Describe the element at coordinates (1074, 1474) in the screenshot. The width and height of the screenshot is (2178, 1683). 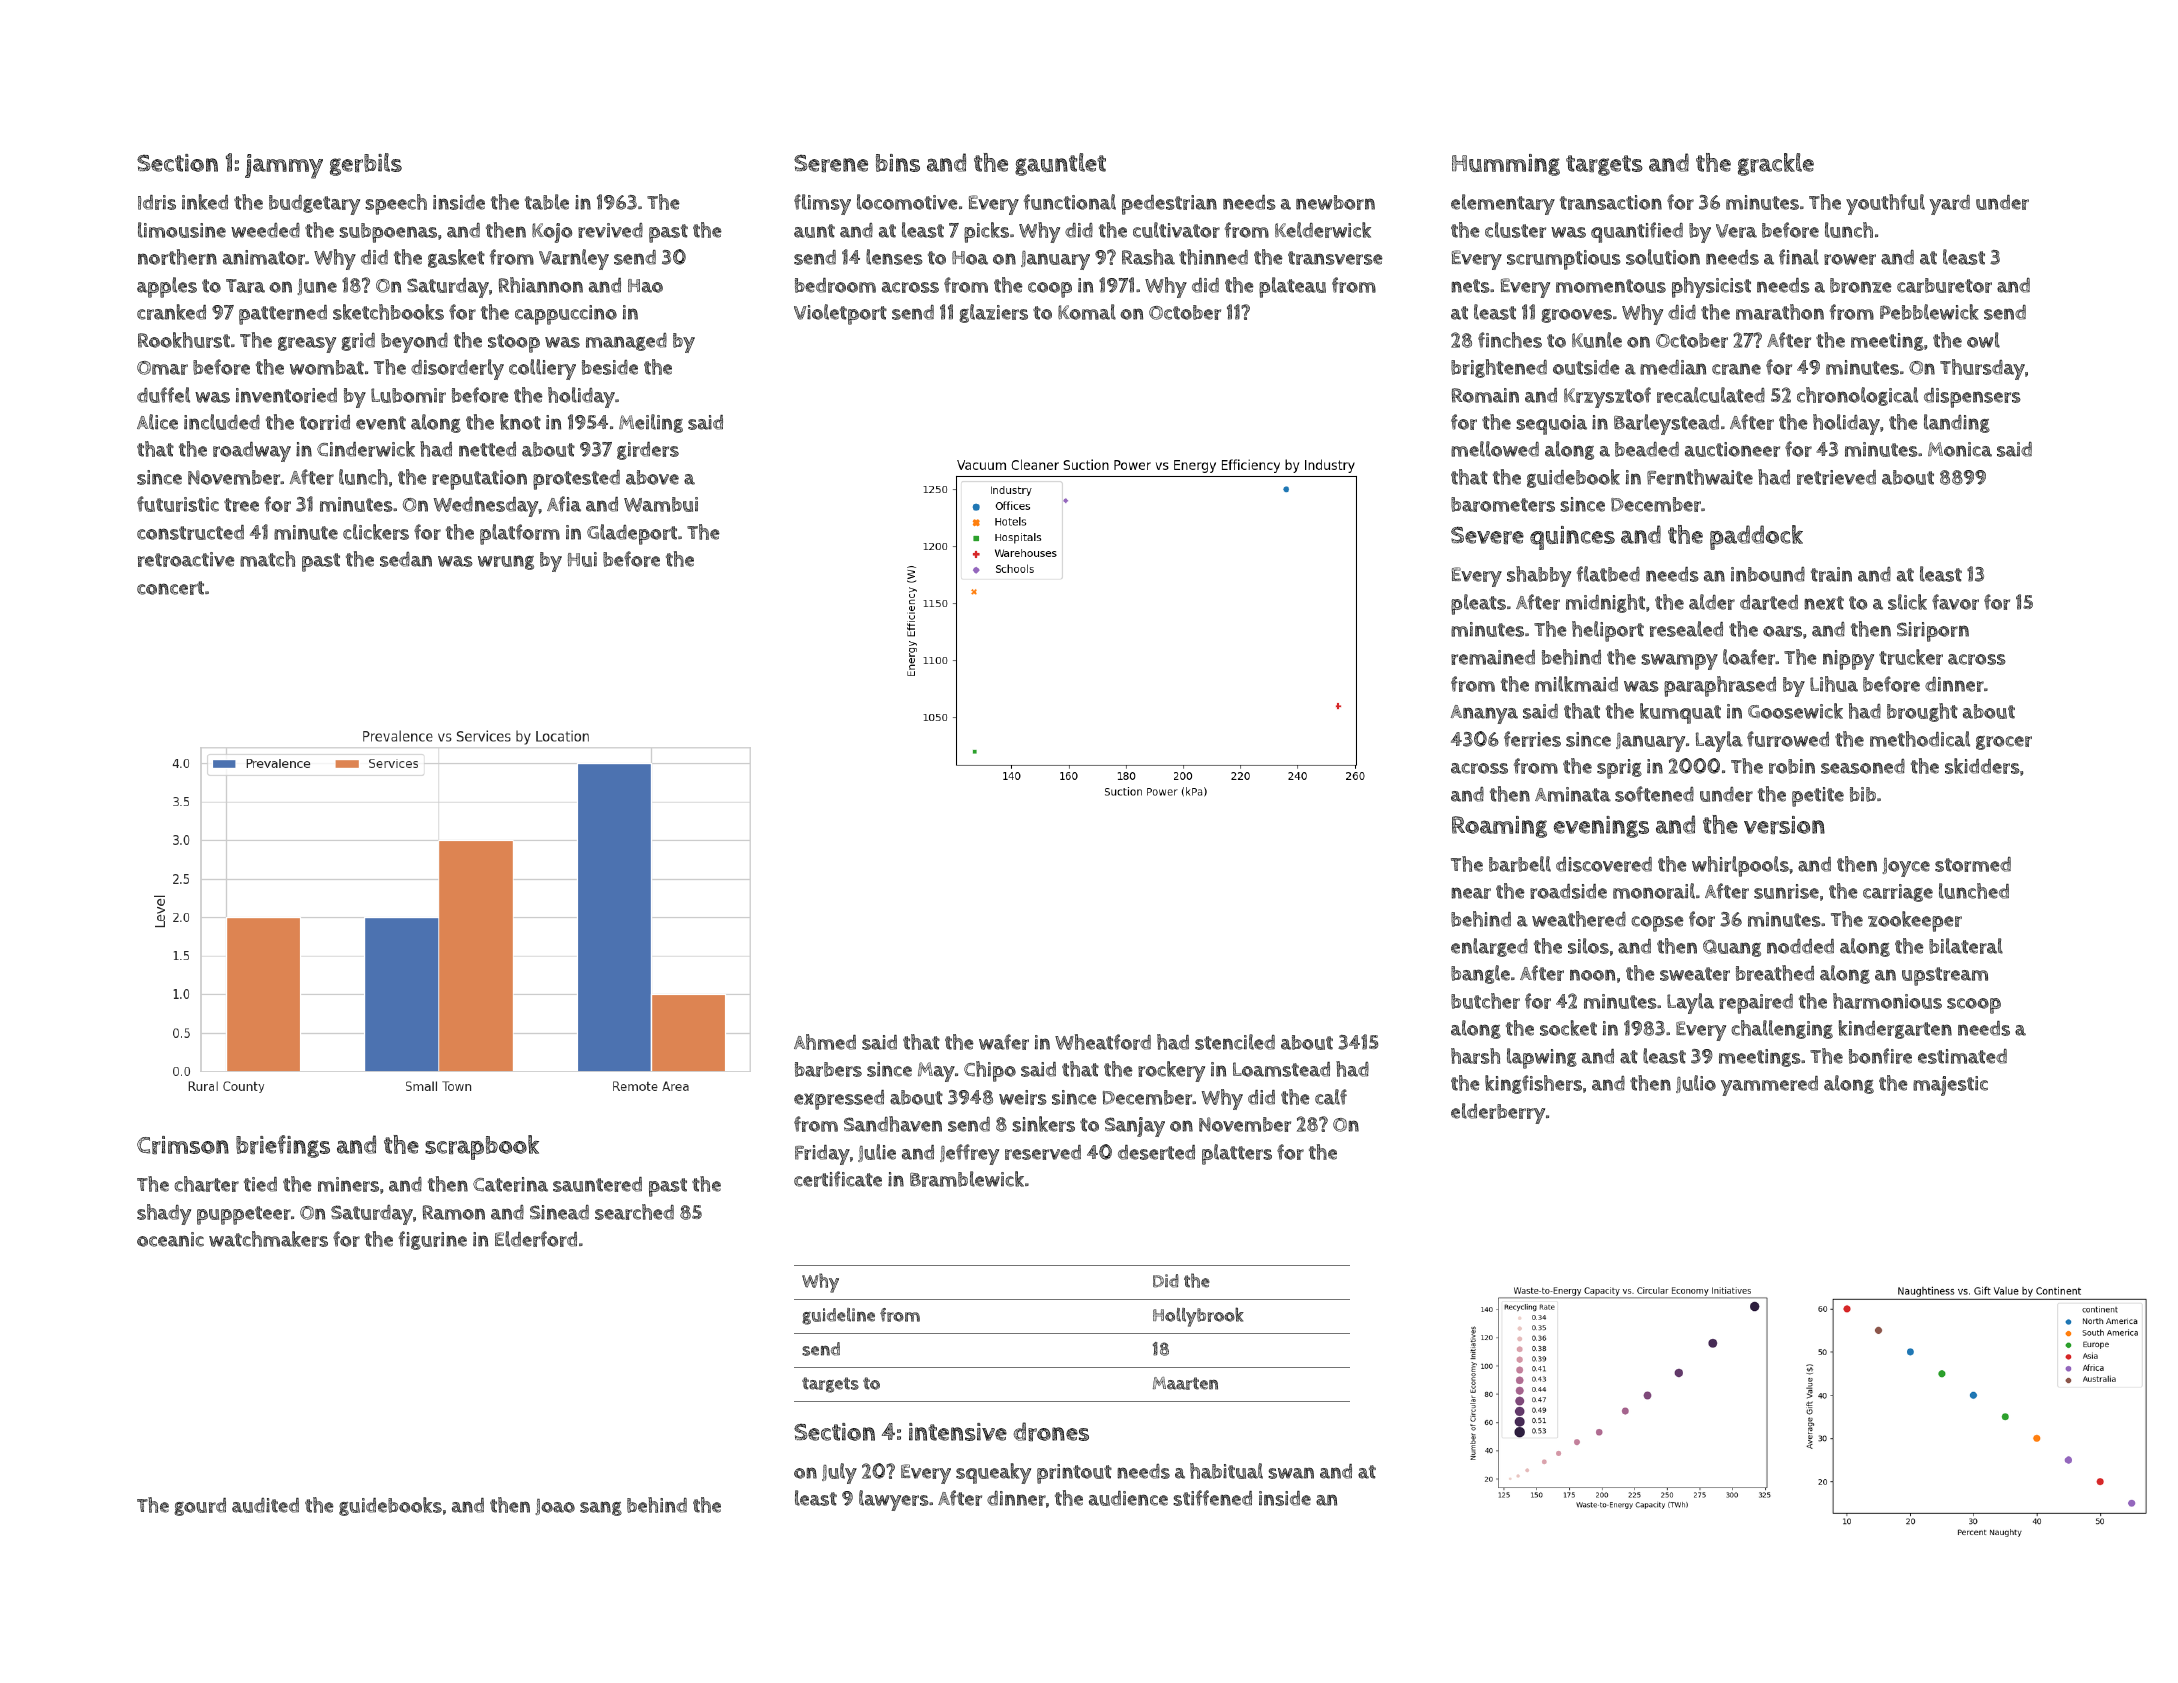
I see `printout` at that location.
